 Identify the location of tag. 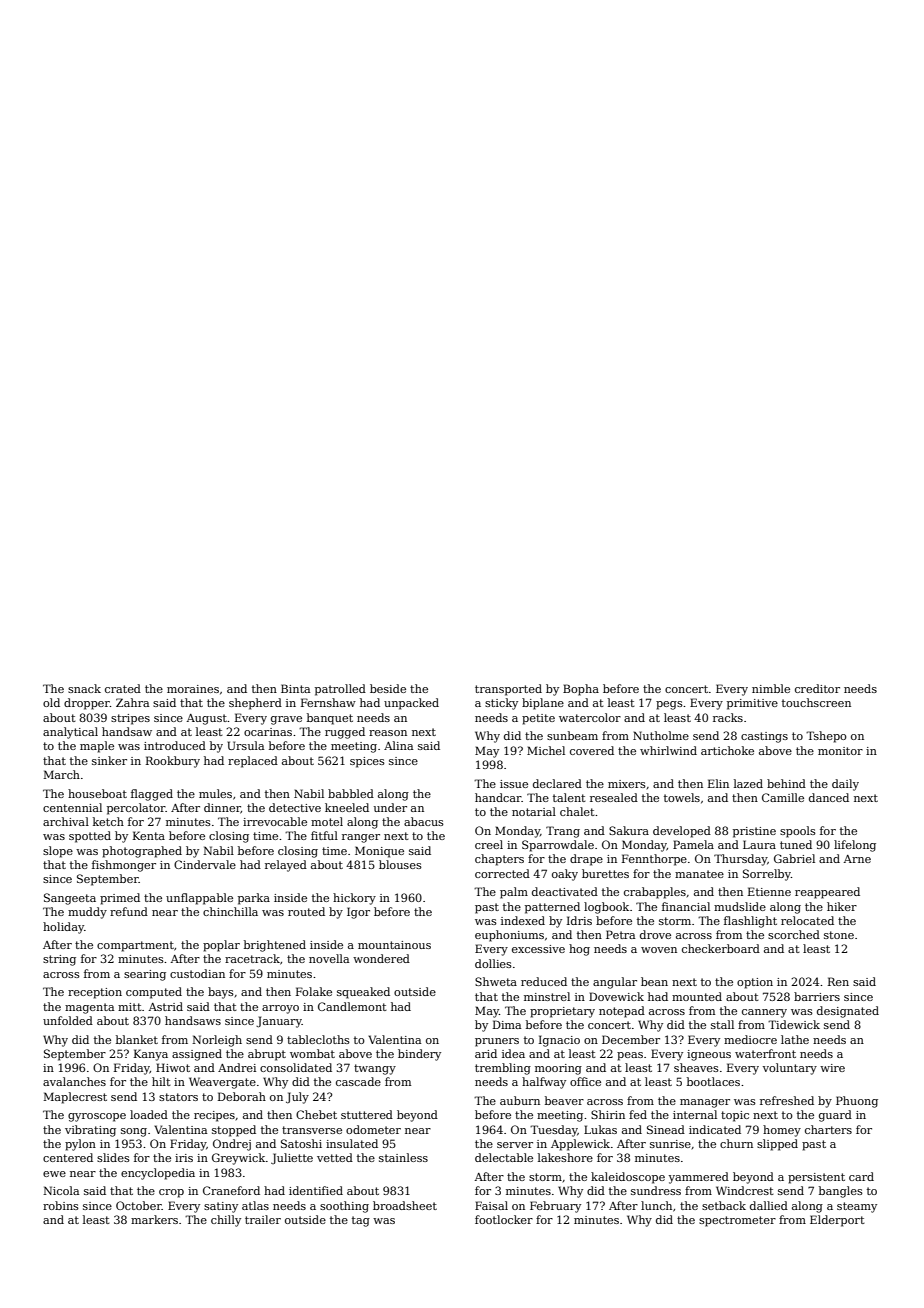
(361, 1221).
